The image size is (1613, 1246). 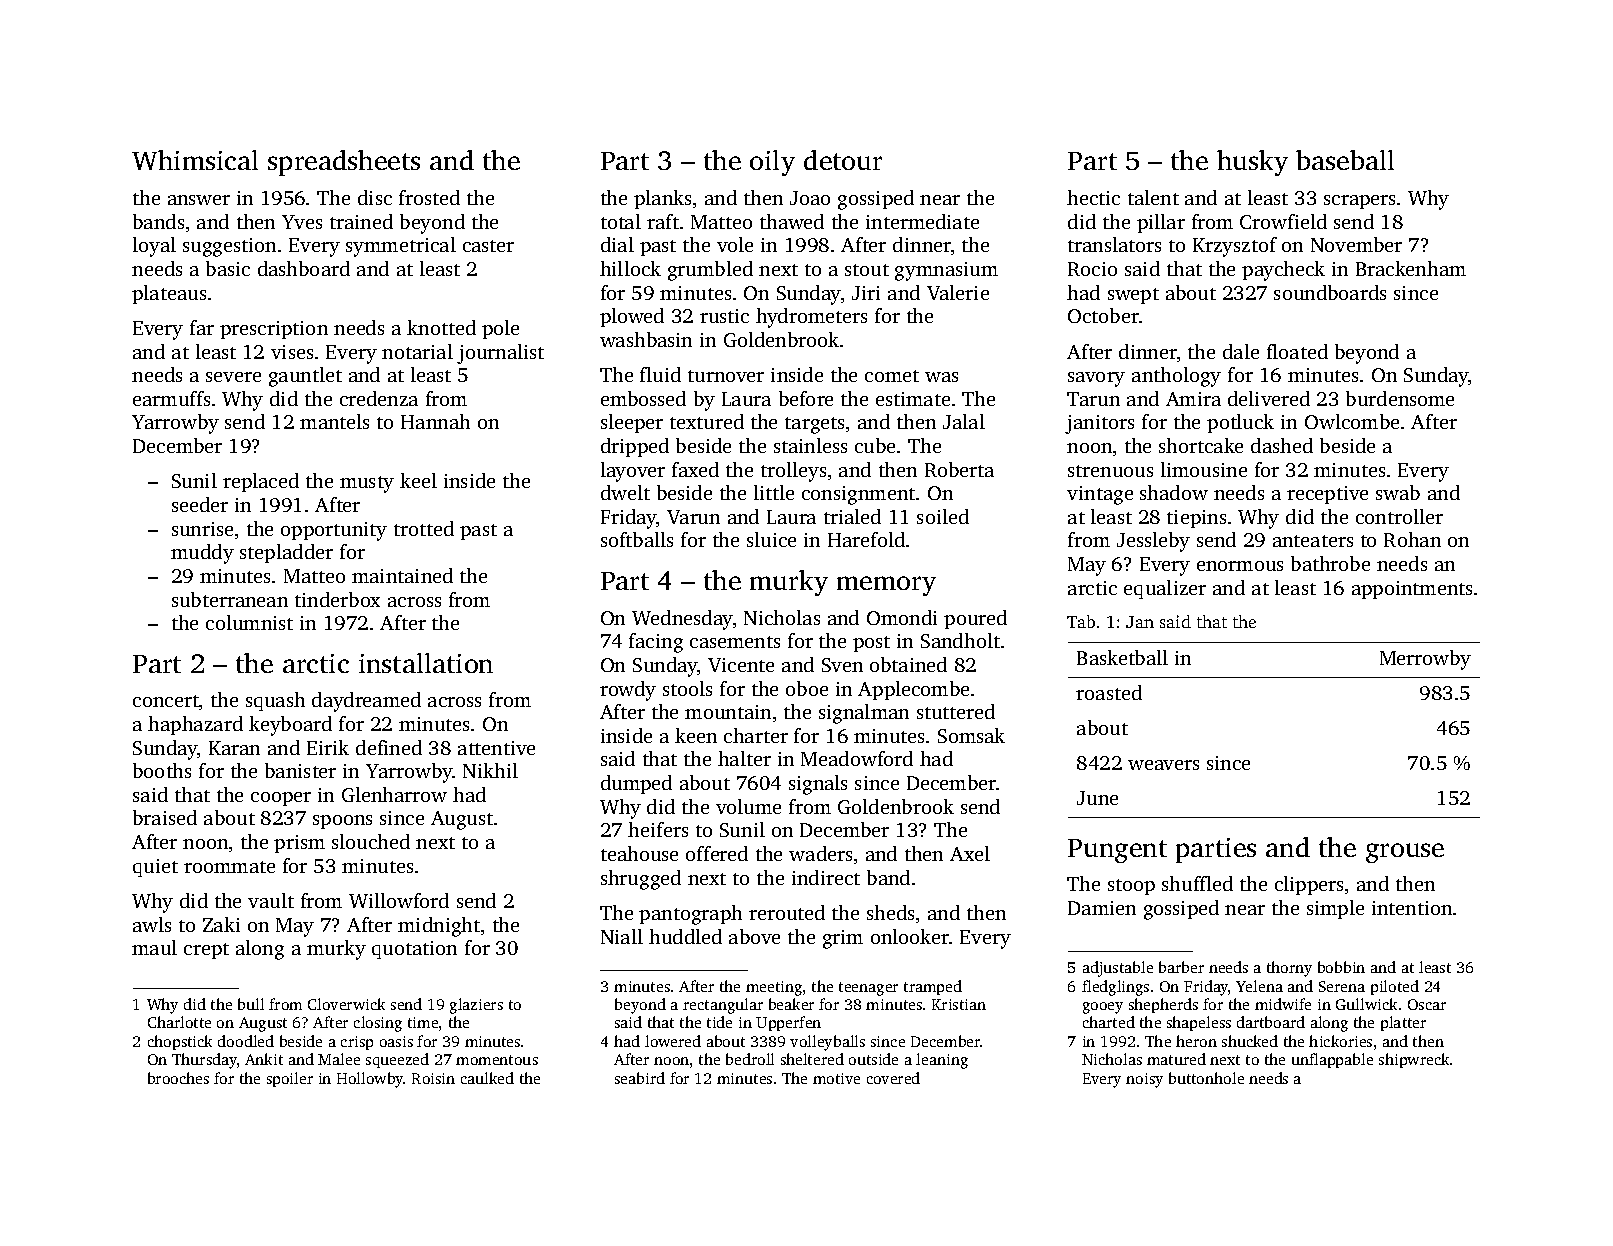 What do you see at coordinates (178, 1078) in the image?
I see `brooches` at bounding box center [178, 1078].
